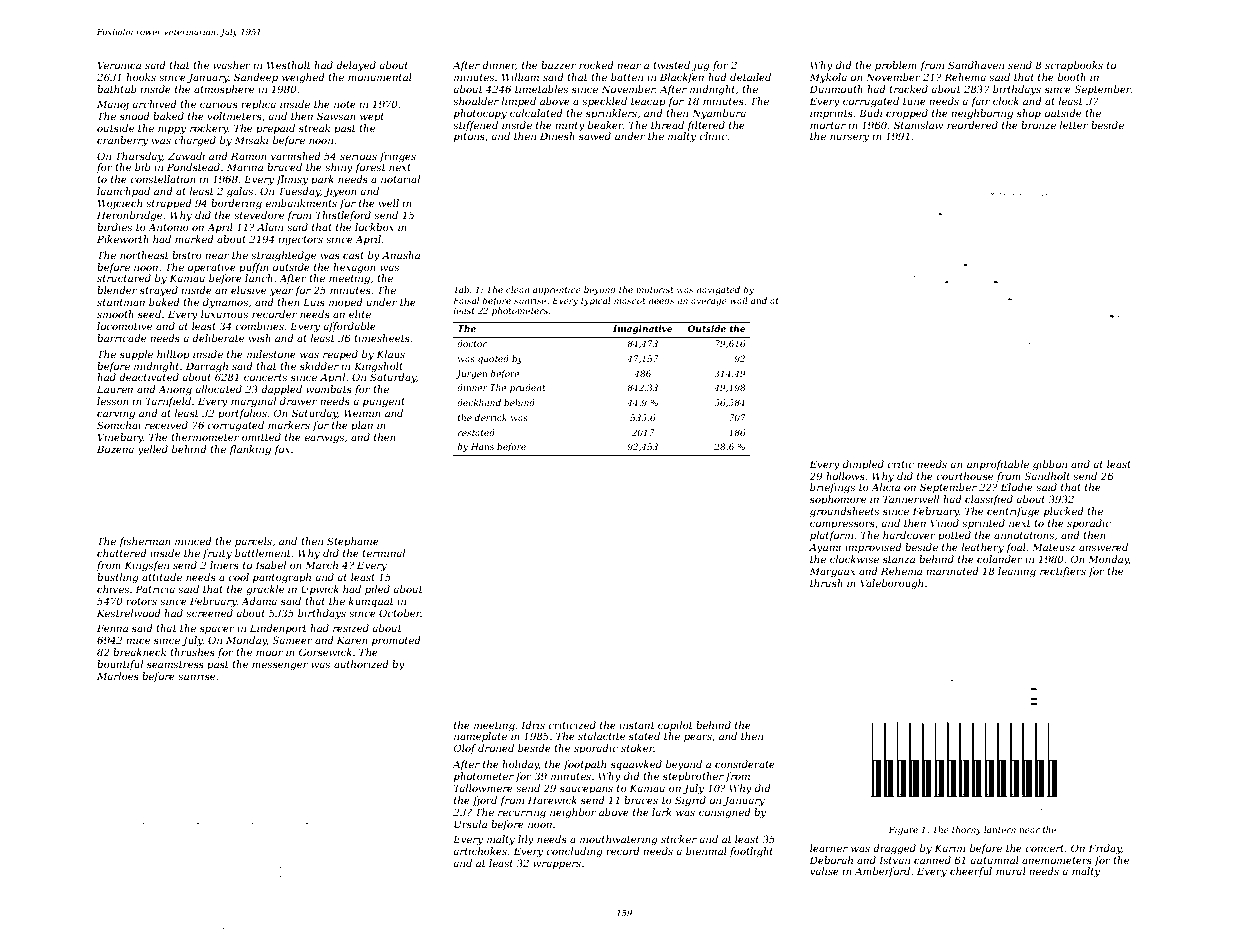 This page has height=952, width=1233. What do you see at coordinates (863, 465) in the page?
I see `dimpled` at bounding box center [863, 465].
